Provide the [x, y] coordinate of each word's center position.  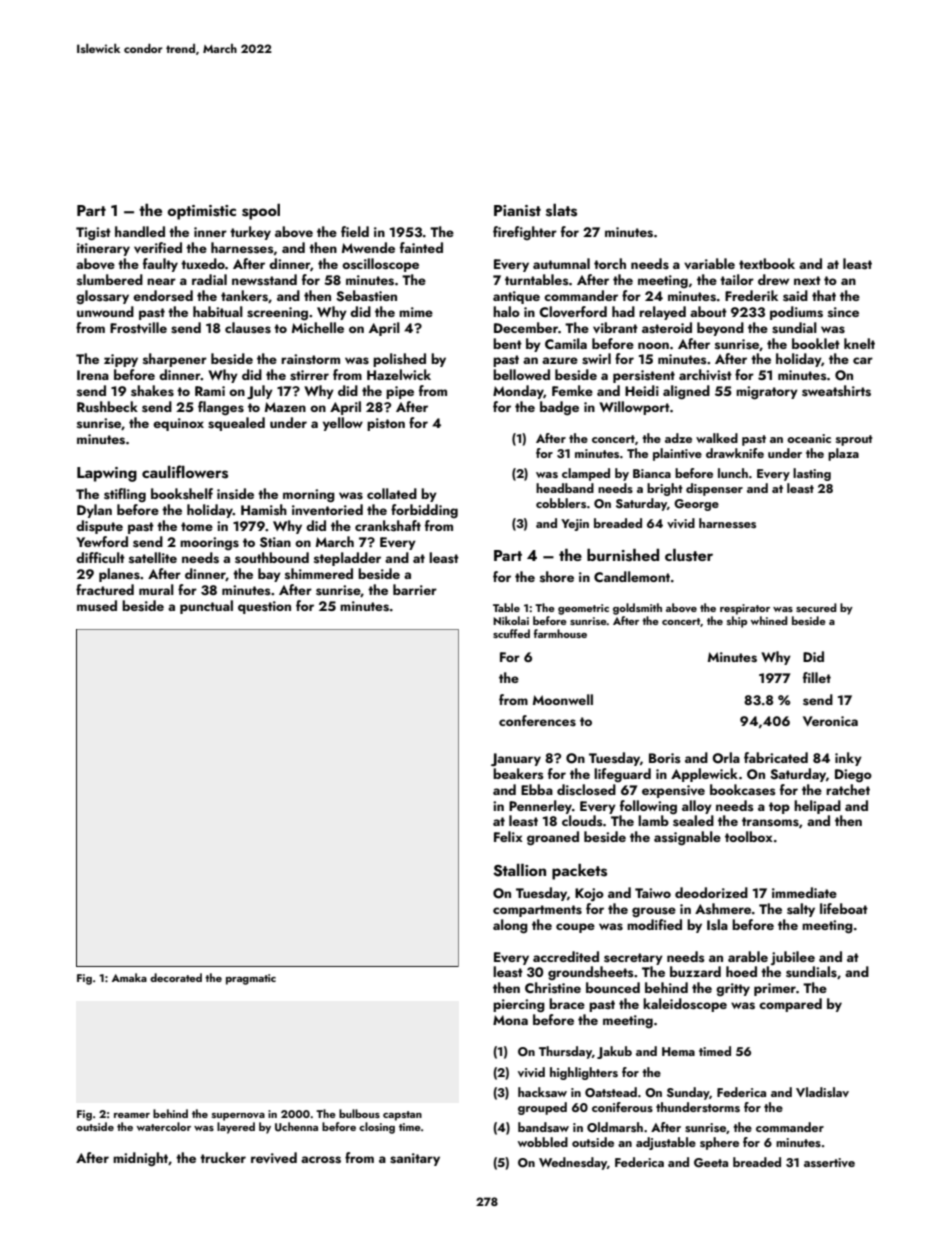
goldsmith [637, 609]
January [516, 759]
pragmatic [251, 979]
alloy [697, 807]
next [807, 280]
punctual [206, 607]
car [863, 360]
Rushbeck [107, 407]
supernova [238, 1117]
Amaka [129, 977]
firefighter [525, 233]
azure [560, 360]
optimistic [201, 212]
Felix [508, 836]
